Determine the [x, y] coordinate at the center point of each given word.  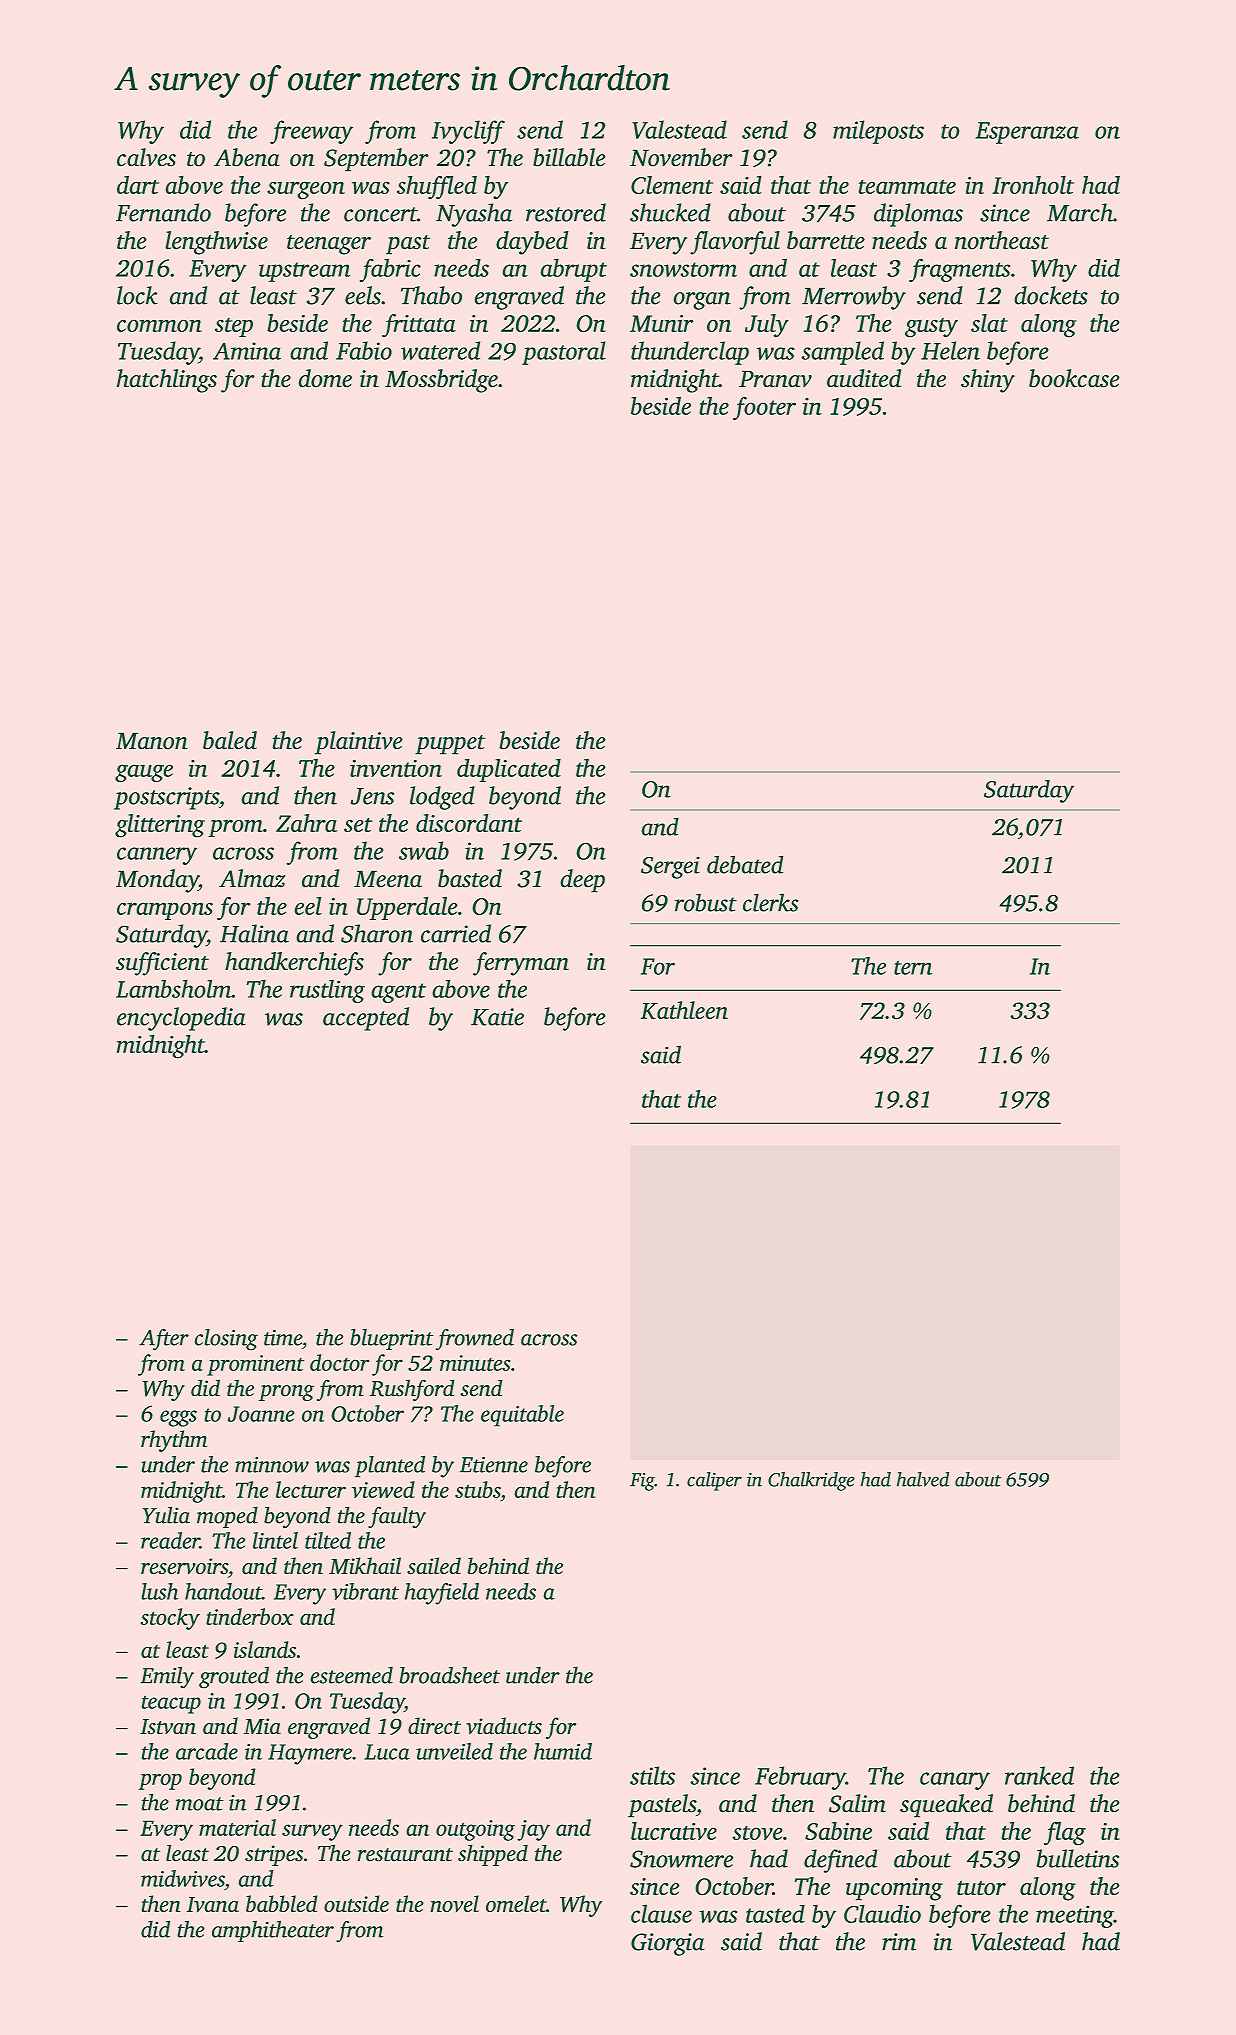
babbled [281, 1903]
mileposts [878, 132]
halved [923, 1479]
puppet [450, 744]
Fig [642, 1482]
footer [764, 408]
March [1080, 212]
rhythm [174, 1441]
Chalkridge [811, 1481]
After [164, 1339]
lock [137, 295]
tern [913, 968]
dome [325, 378]
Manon [152, 741]
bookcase [1074, 378]
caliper [714, 1481]
